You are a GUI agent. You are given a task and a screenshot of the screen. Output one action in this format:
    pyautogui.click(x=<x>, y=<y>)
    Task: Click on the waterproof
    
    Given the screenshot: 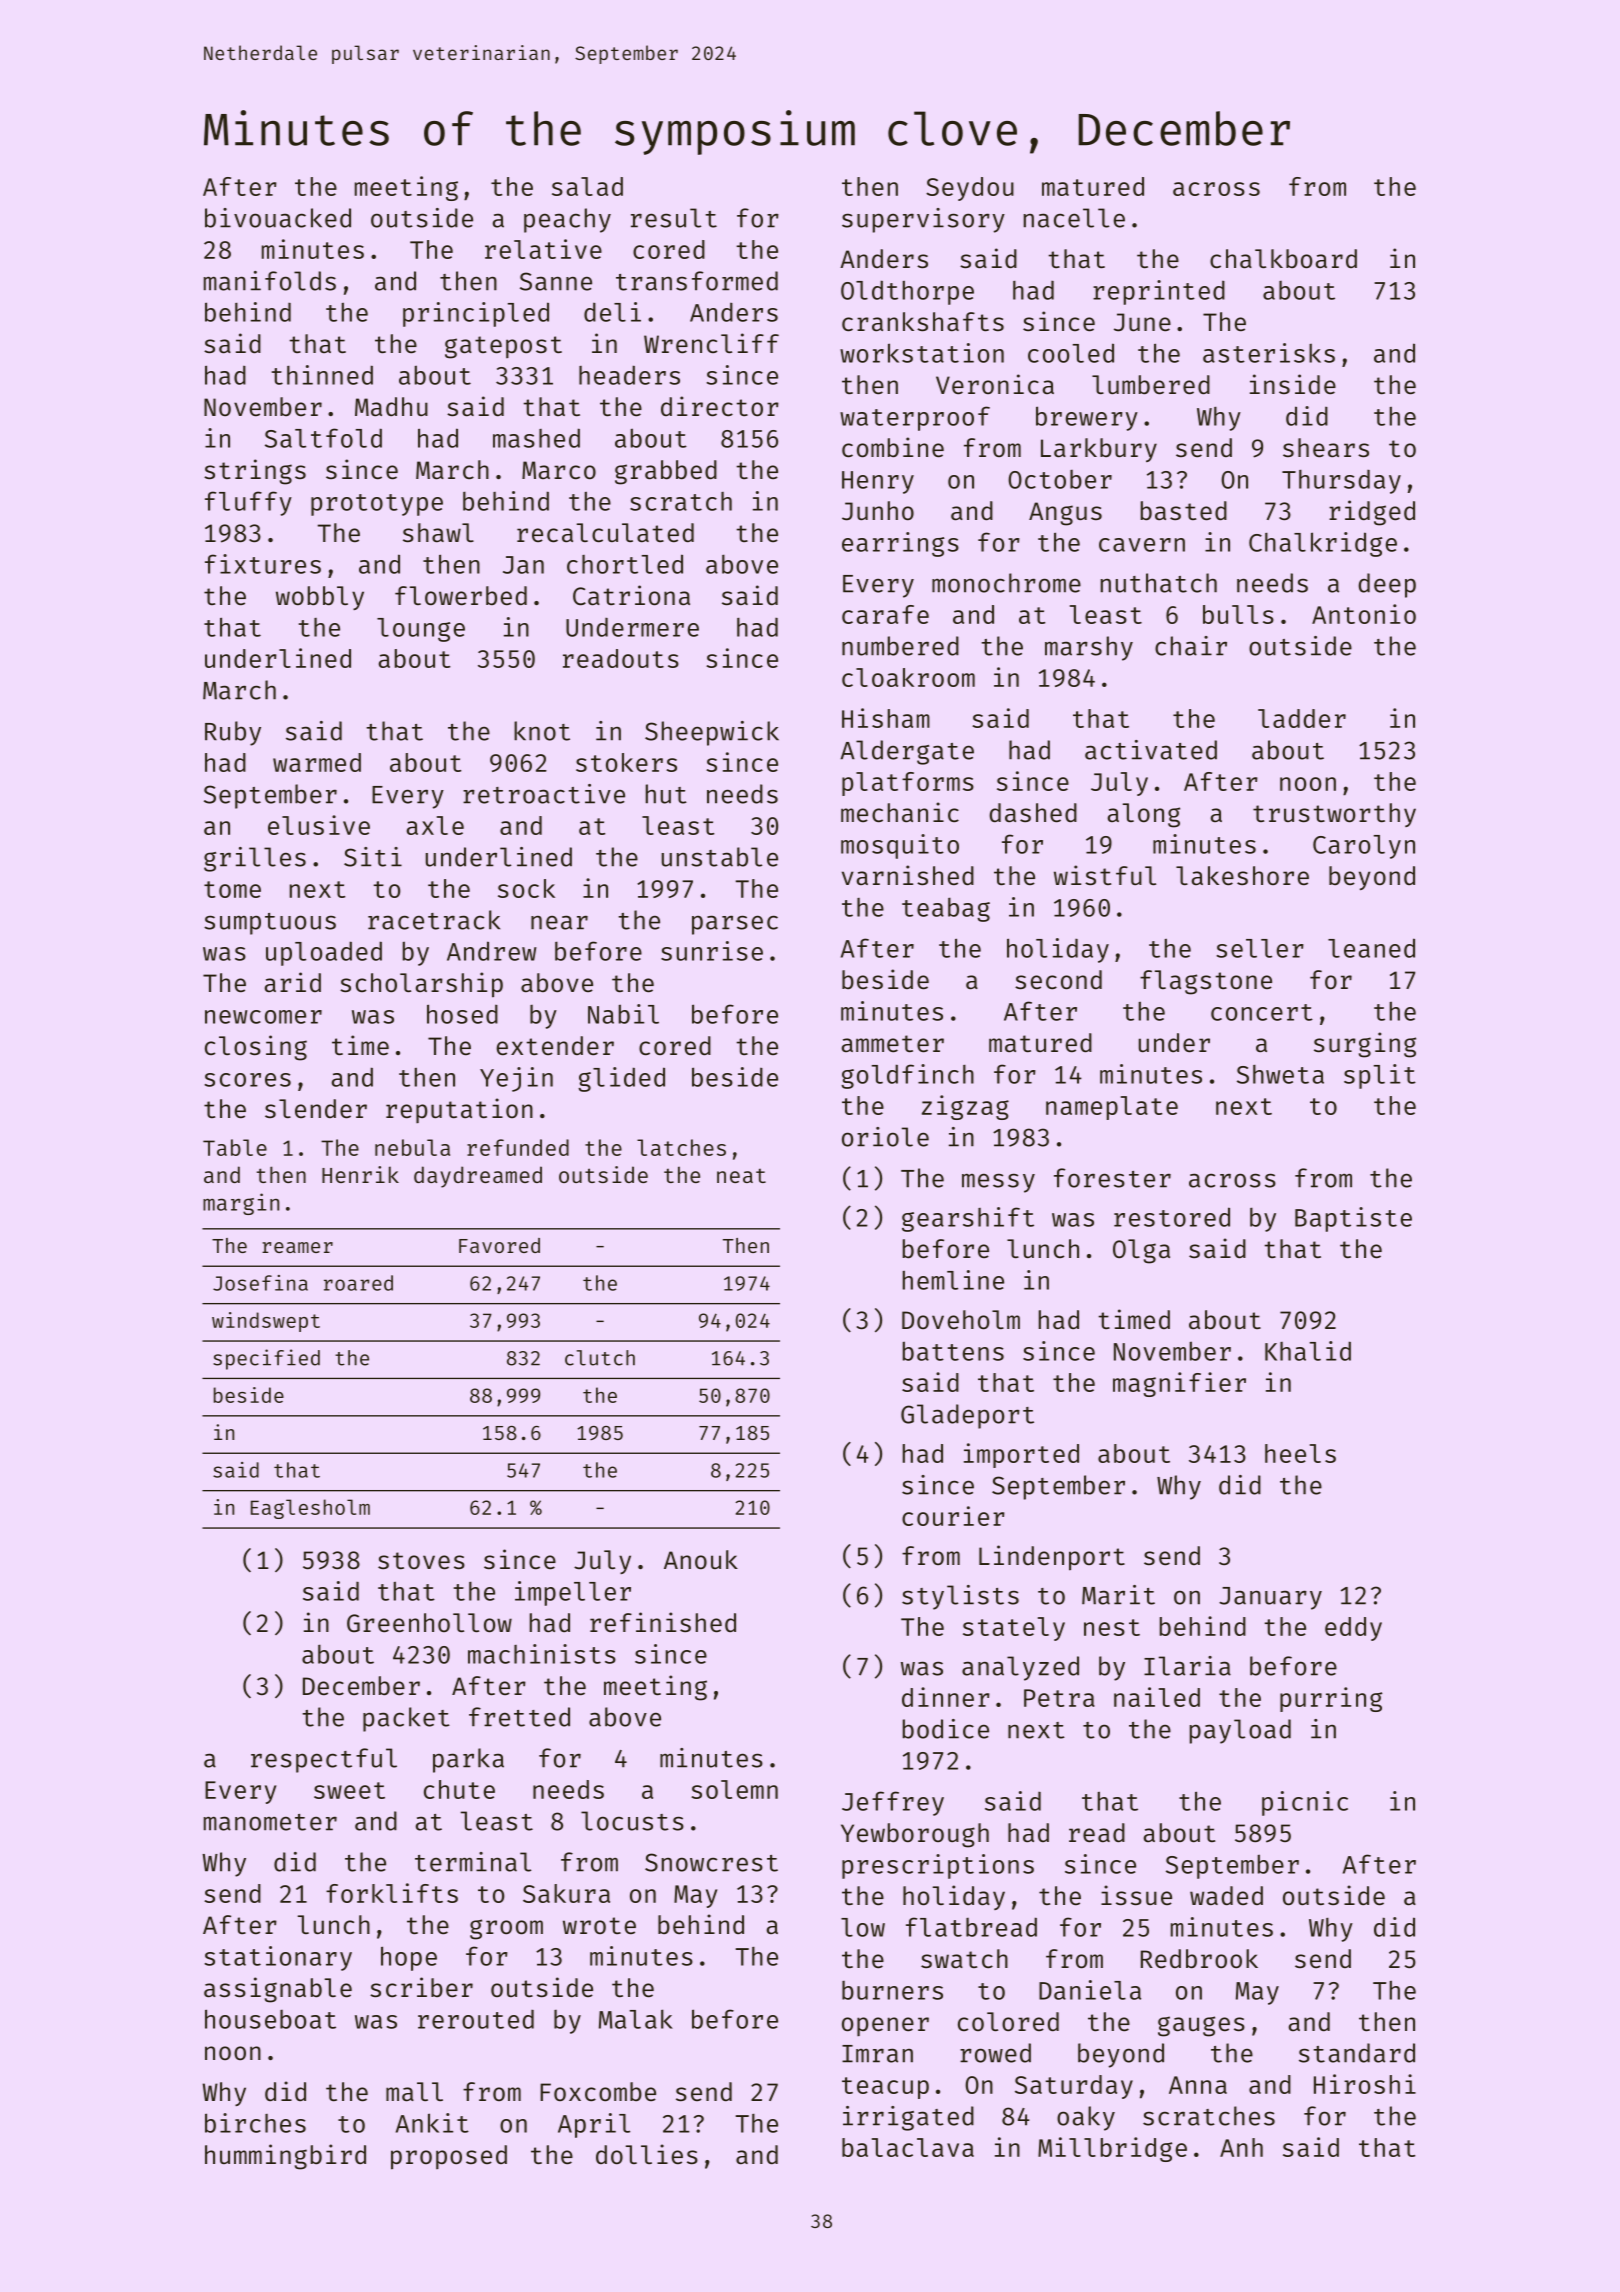 What is the action you would take?
    pyautogui.click(x=915, y=418)
